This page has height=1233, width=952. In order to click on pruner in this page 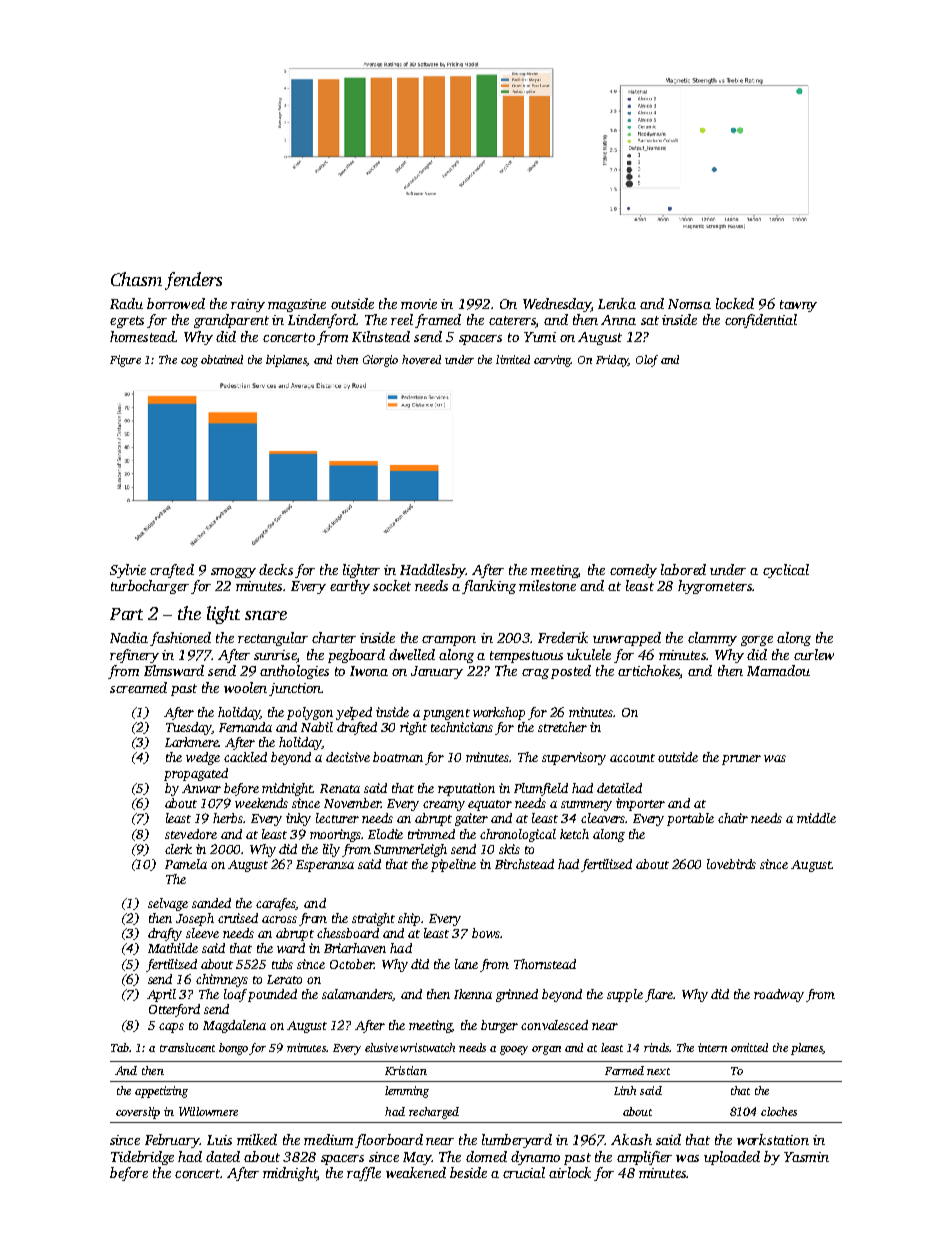, I will do `click(741, 760)`.
